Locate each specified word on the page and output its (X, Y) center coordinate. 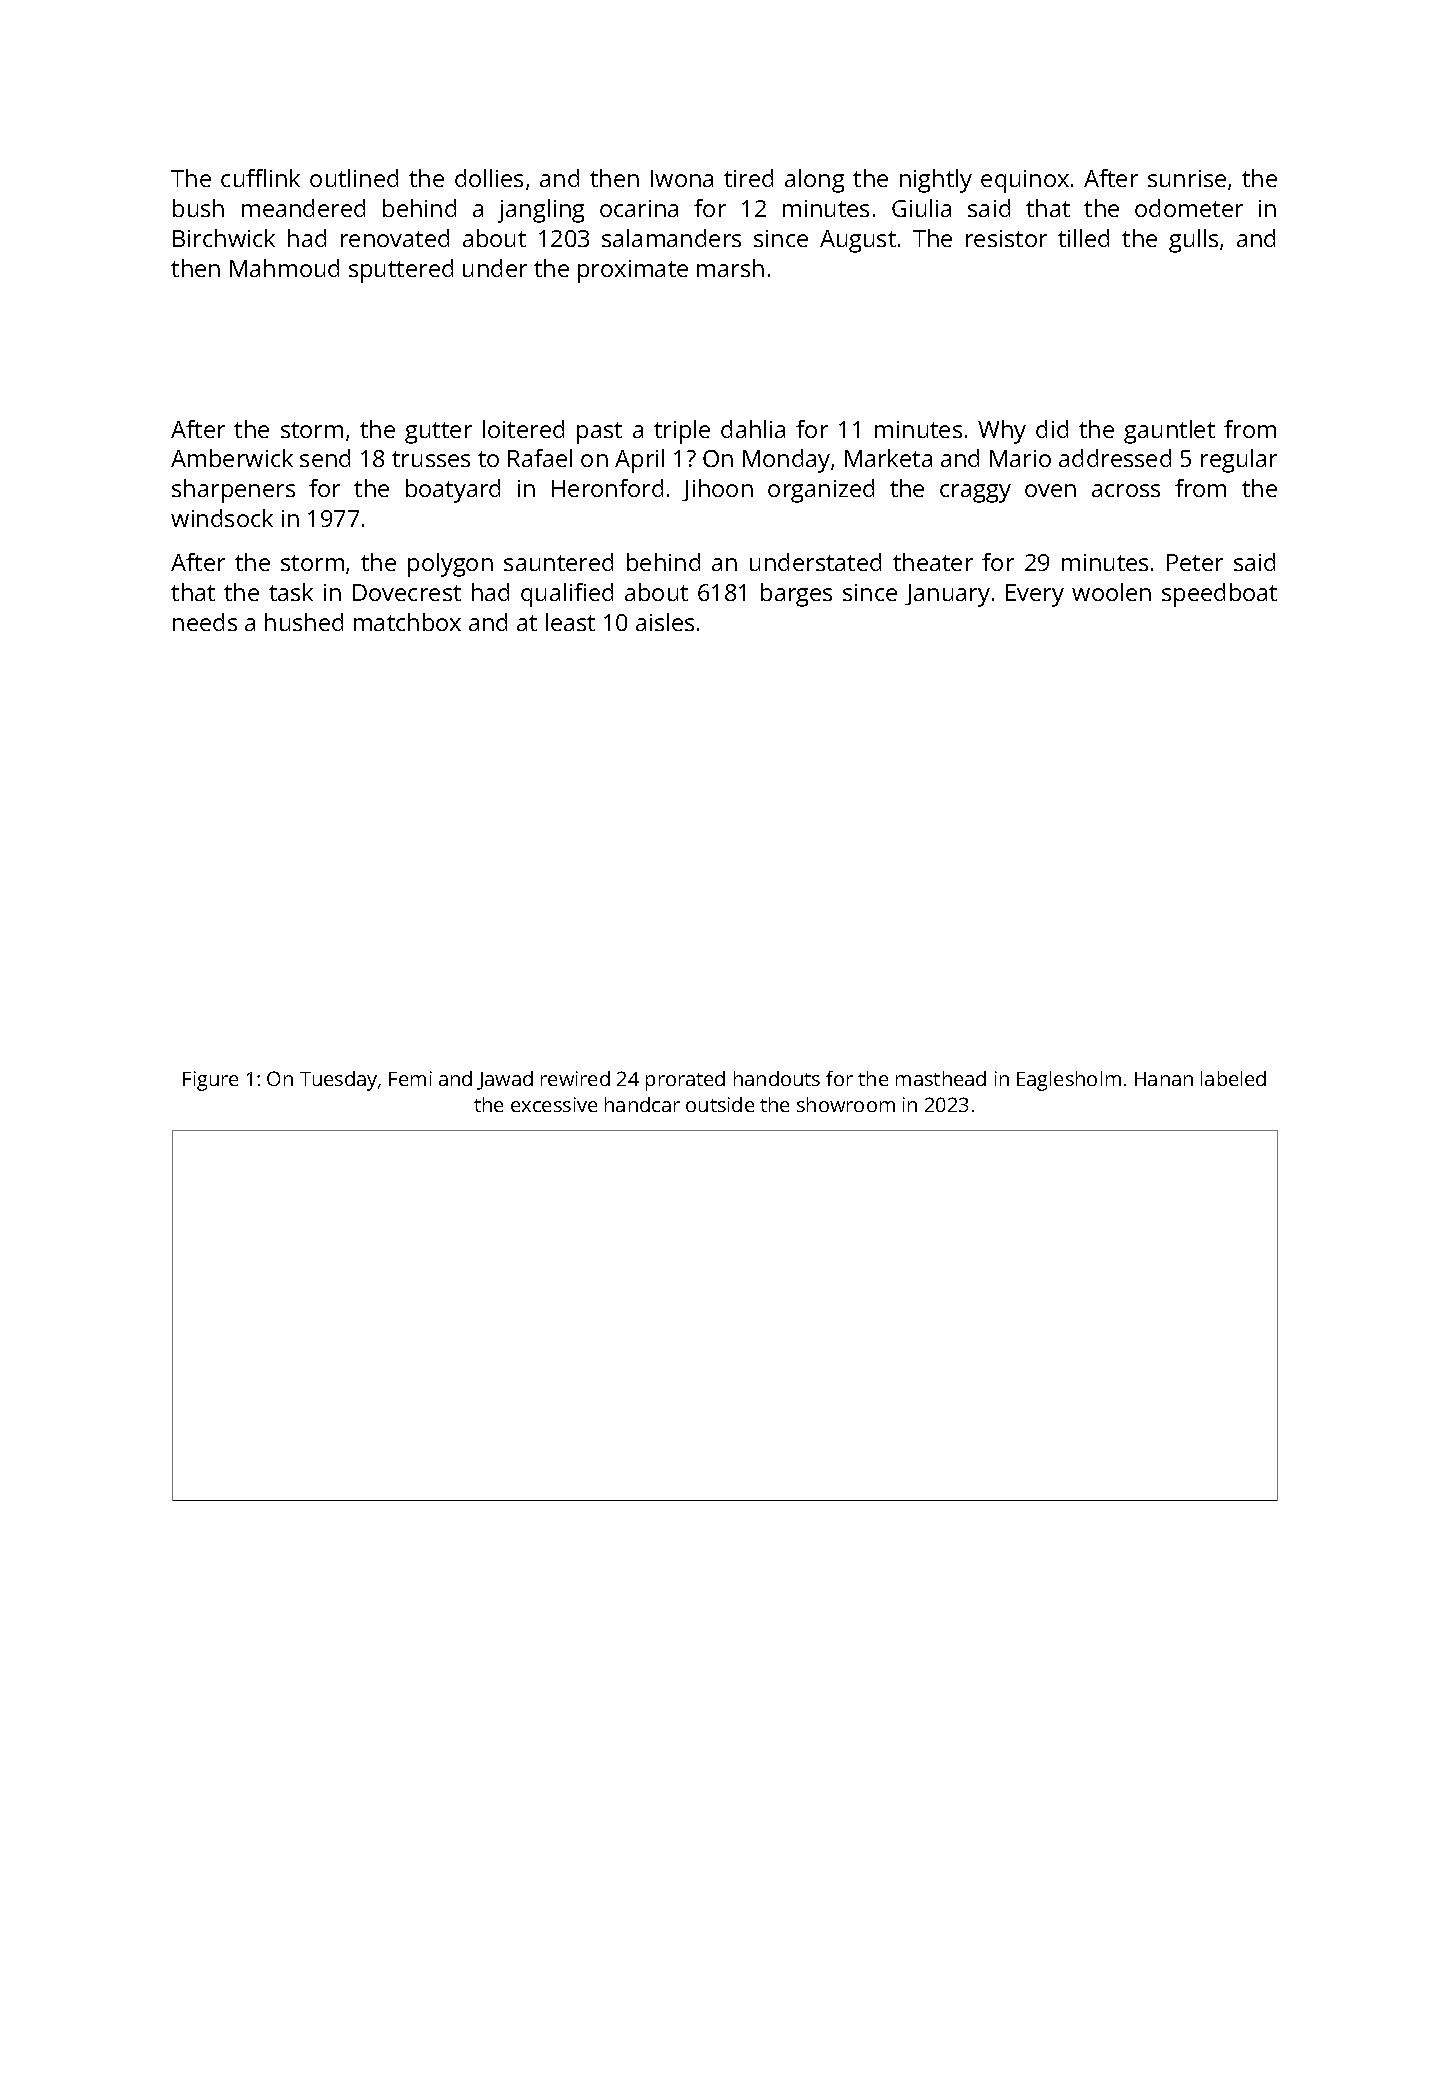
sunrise (1187, 178)
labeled (1233, 1078)
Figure (210, 1081)
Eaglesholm (1069, 1081)
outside (720, 1104)
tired (748, 178)
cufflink (260, 178)
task (291, 592)
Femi (410, 1078)
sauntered (558, 562)
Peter (1195, 562)
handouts (777, 1078)
